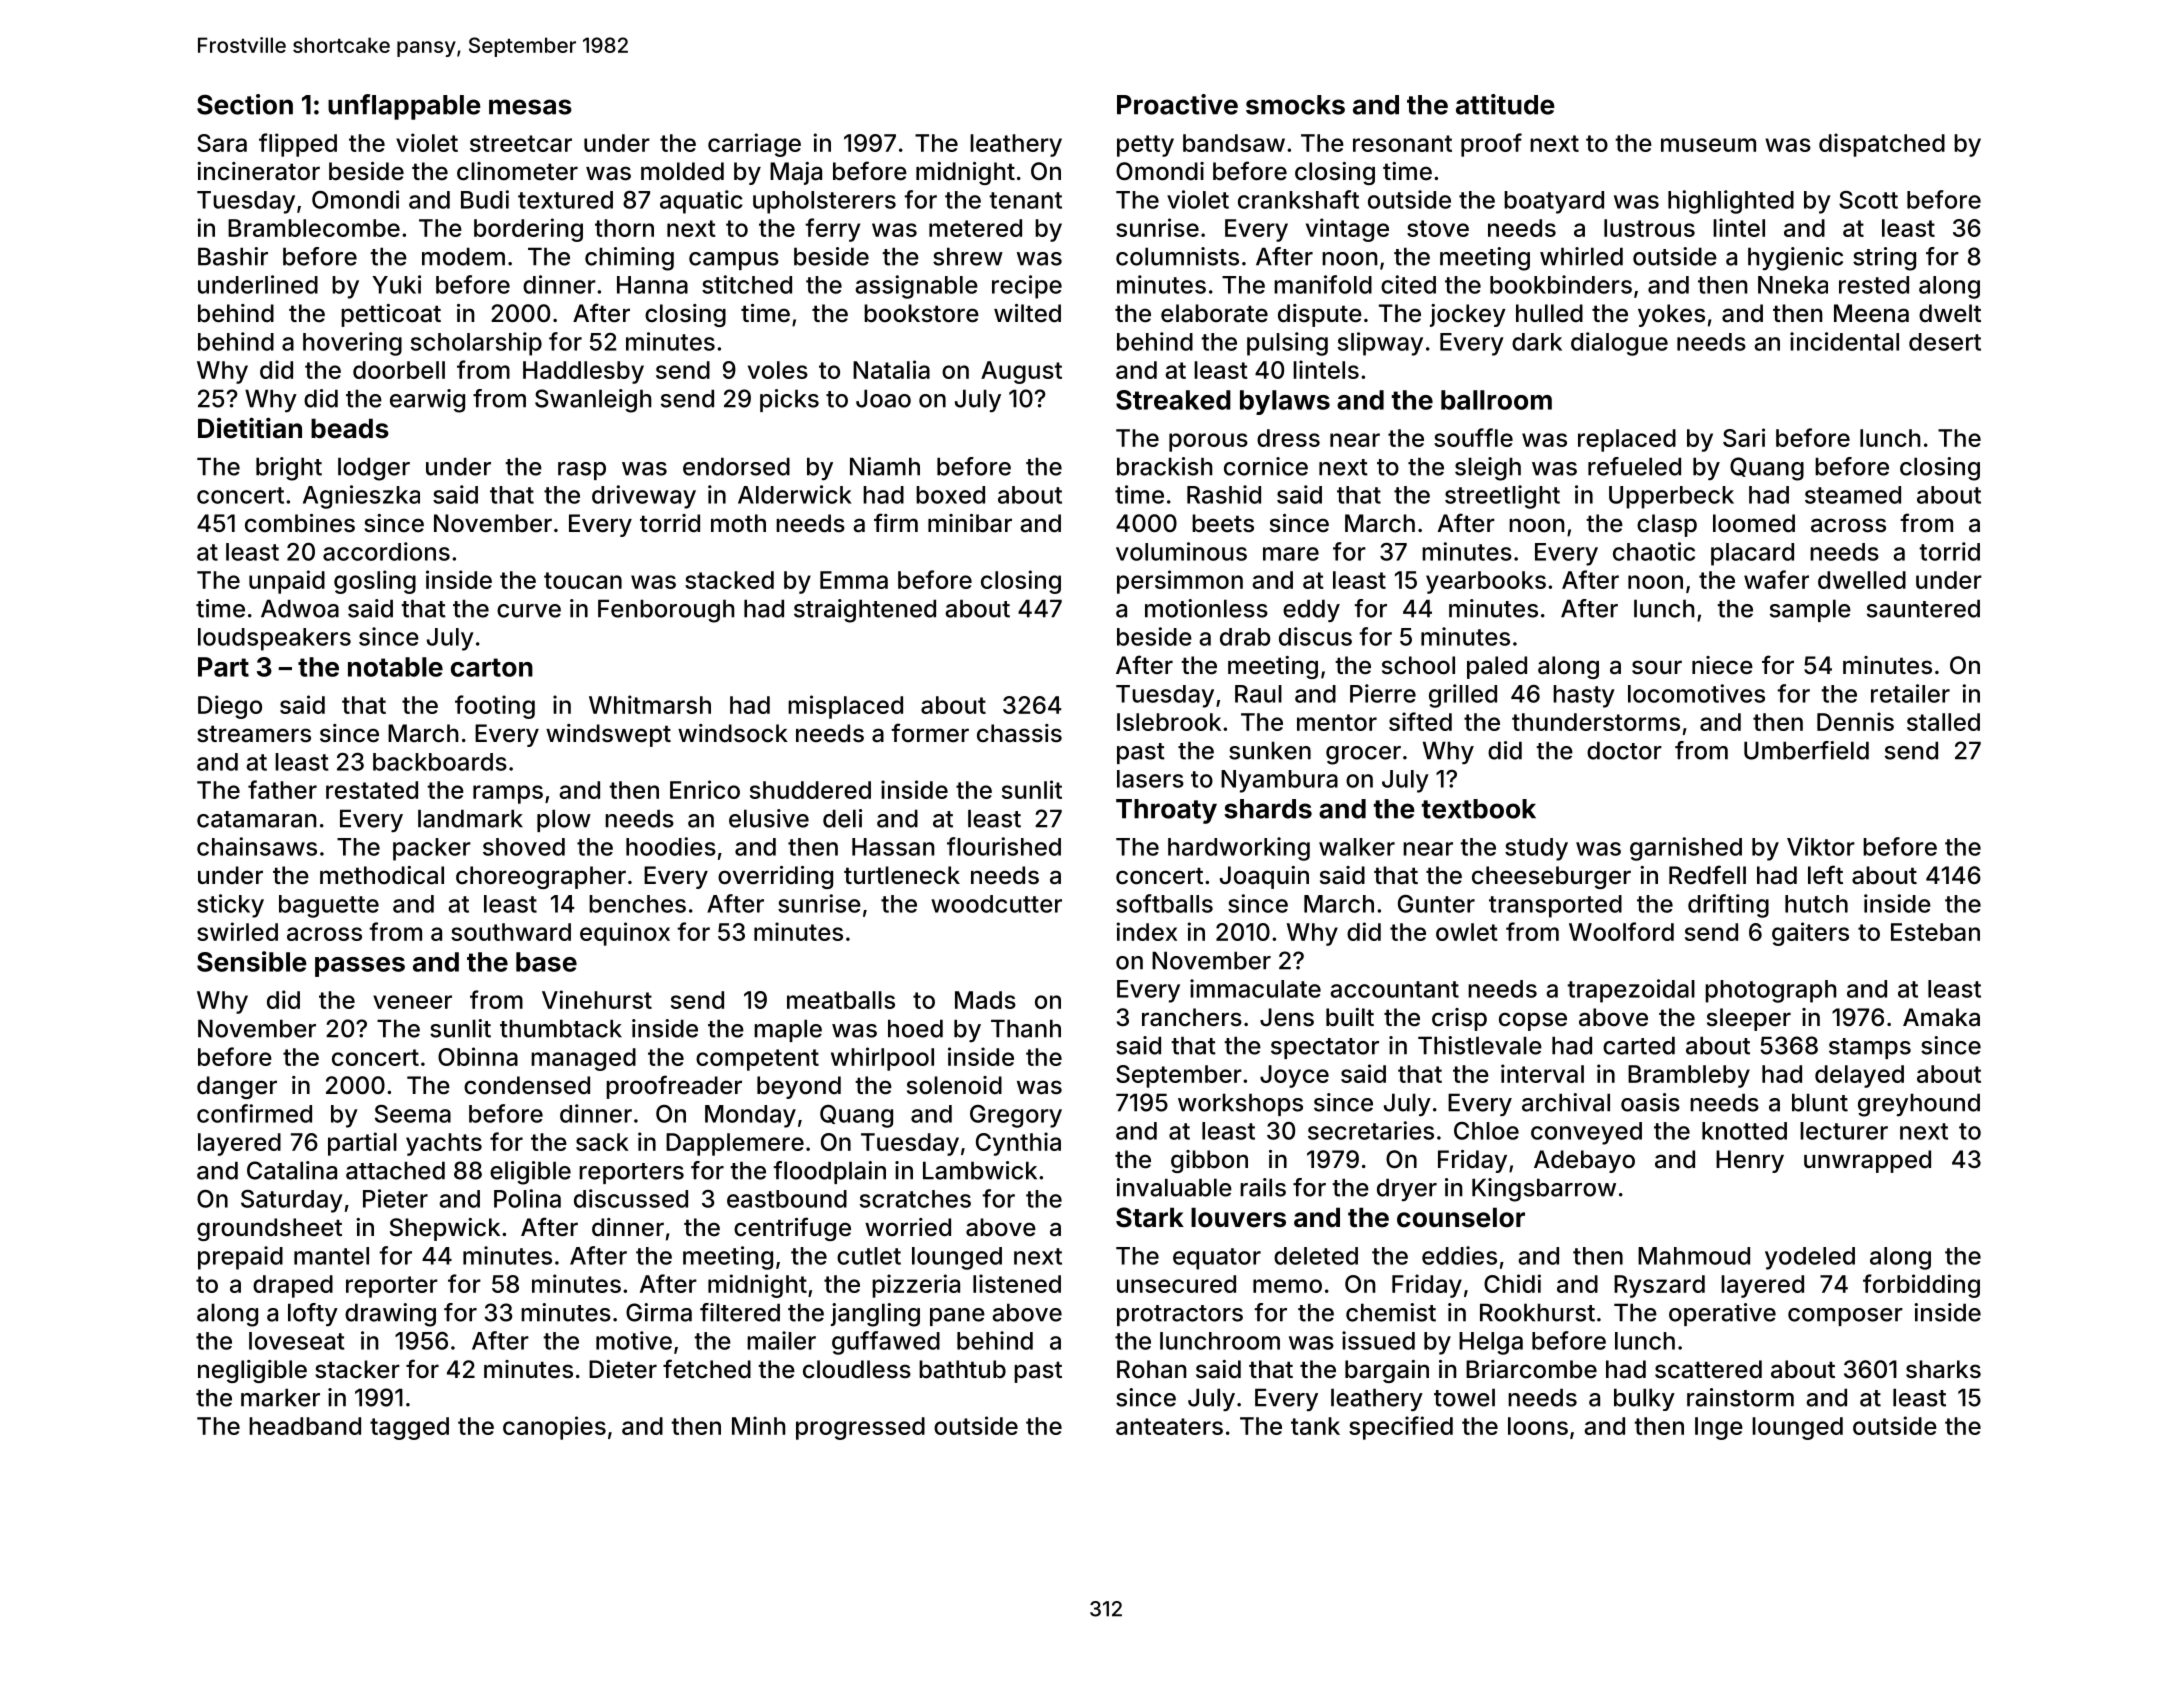  What do you see at coordinates (1806, 750) in the screenshot?
I see `Umberfield` at bounding box center [1806, 750].
